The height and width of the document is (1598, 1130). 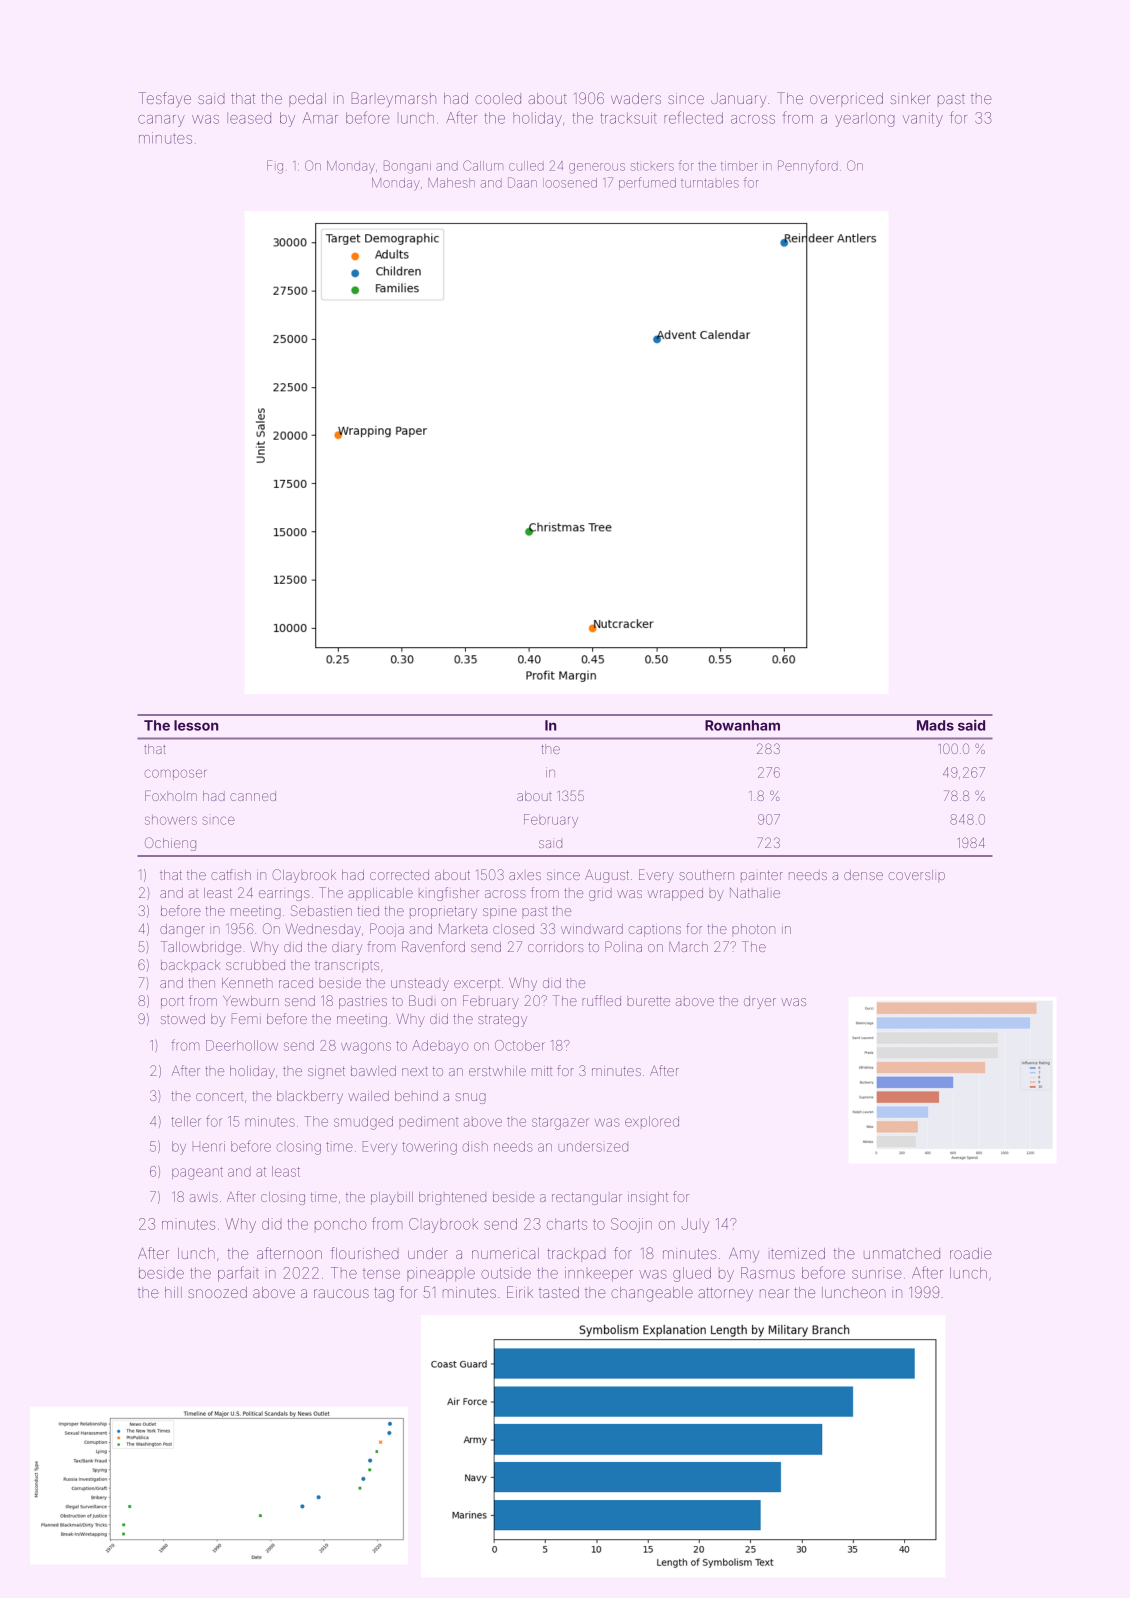 I want to click on coverslip, so click(x=917, y=876).
